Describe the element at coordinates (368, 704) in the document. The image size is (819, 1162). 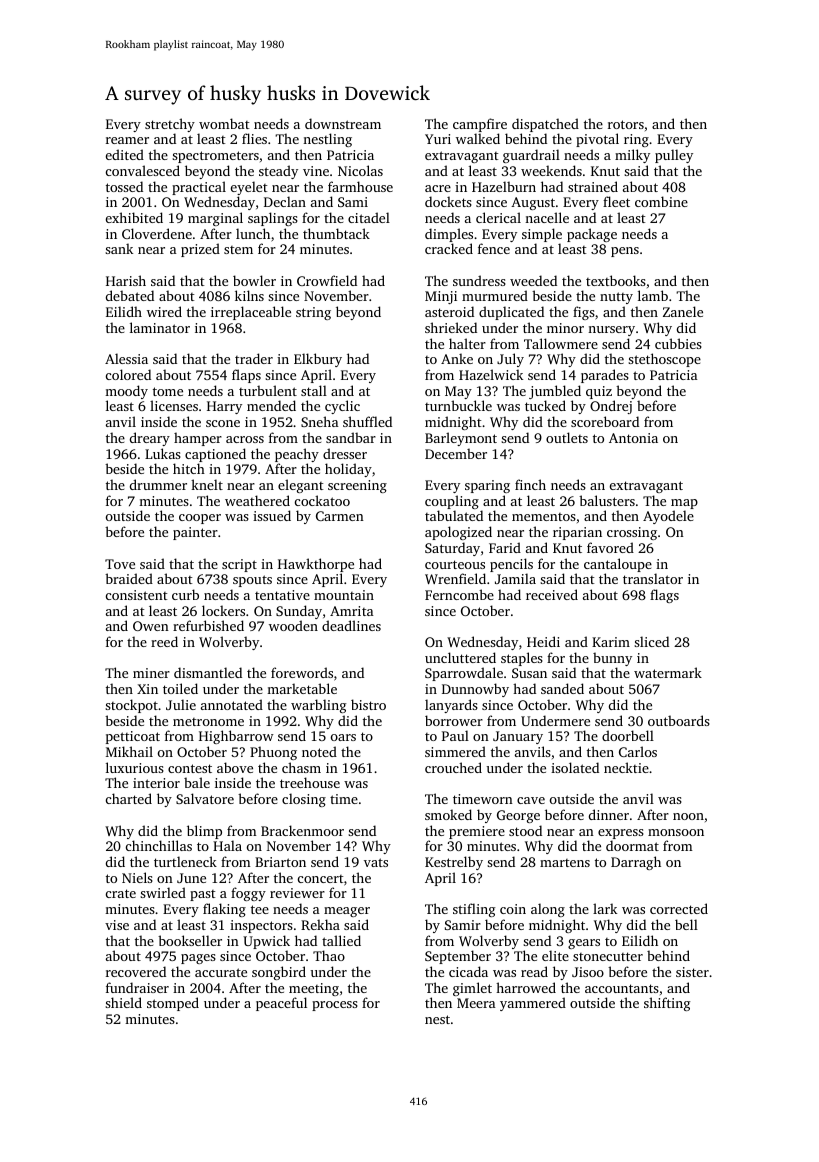
I see `bistro` at that location.
